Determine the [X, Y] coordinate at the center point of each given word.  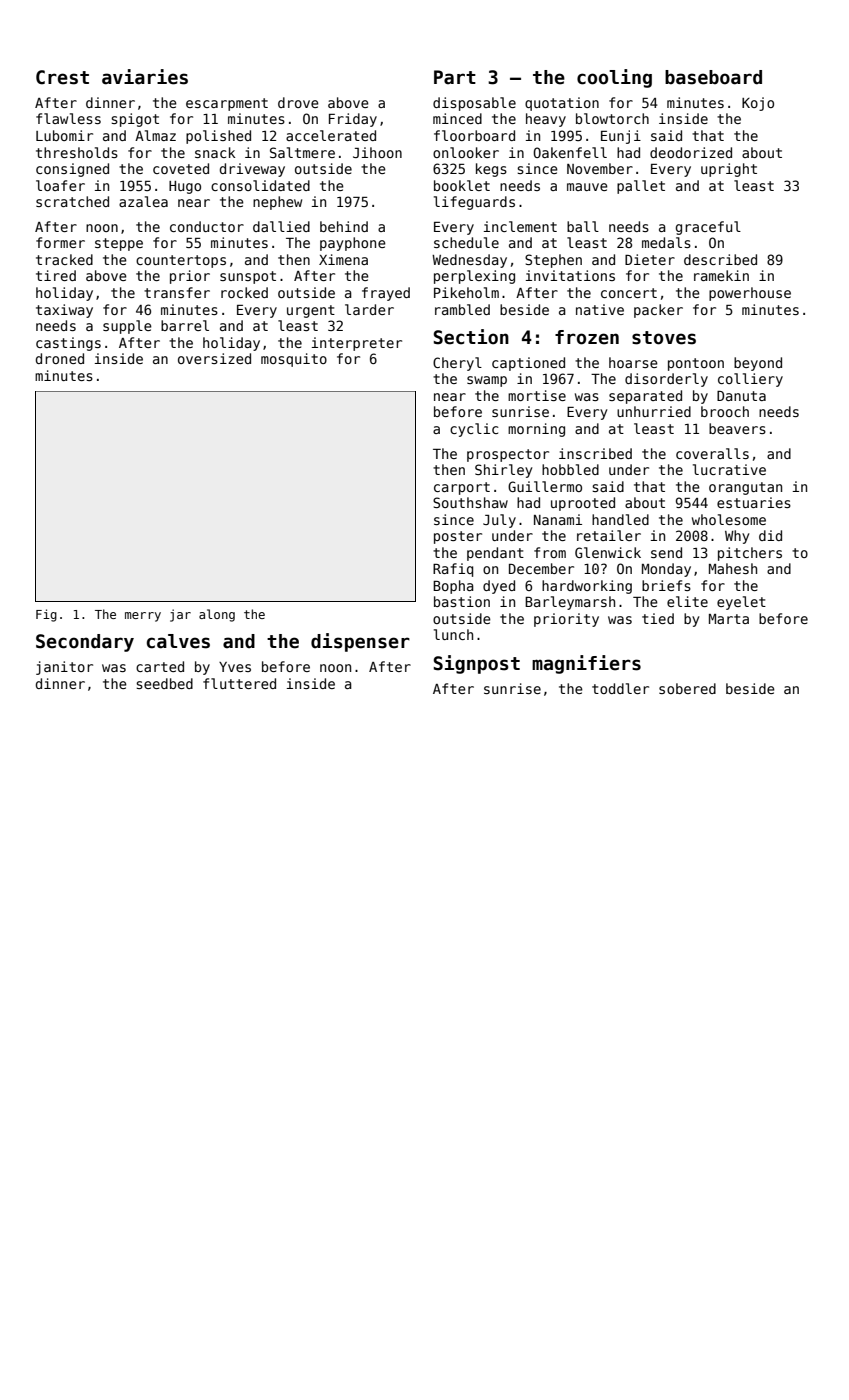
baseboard [713, 77]
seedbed [164, 683]
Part [455, 77]
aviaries [145, 77]
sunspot [248, 277]
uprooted [583, 504]
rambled [462, 309]
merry [143, 617]
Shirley [503, 471]
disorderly [666, 380]
